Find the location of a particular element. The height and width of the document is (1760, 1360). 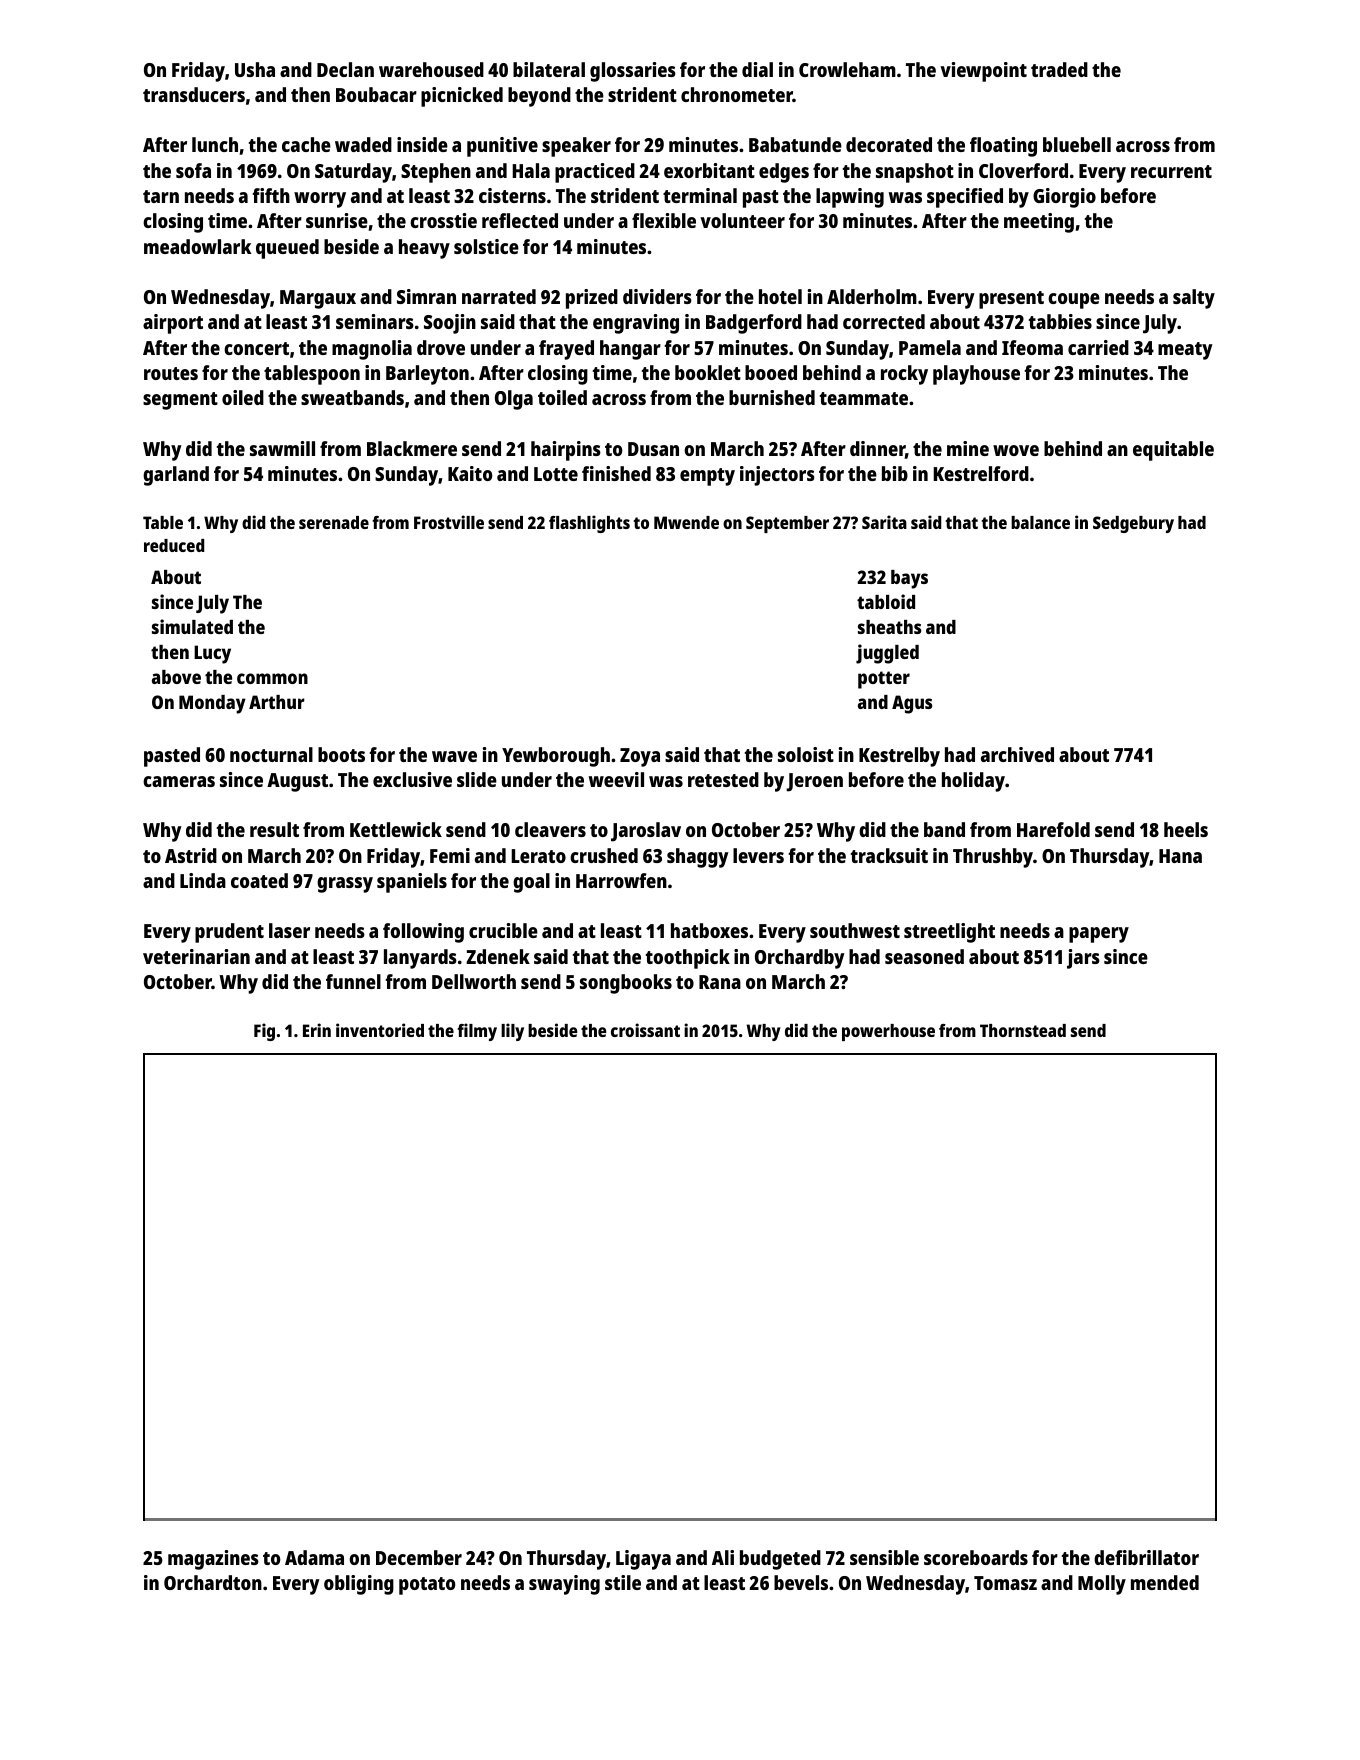

Thornstead is located at coordinates (1023, 1030).
